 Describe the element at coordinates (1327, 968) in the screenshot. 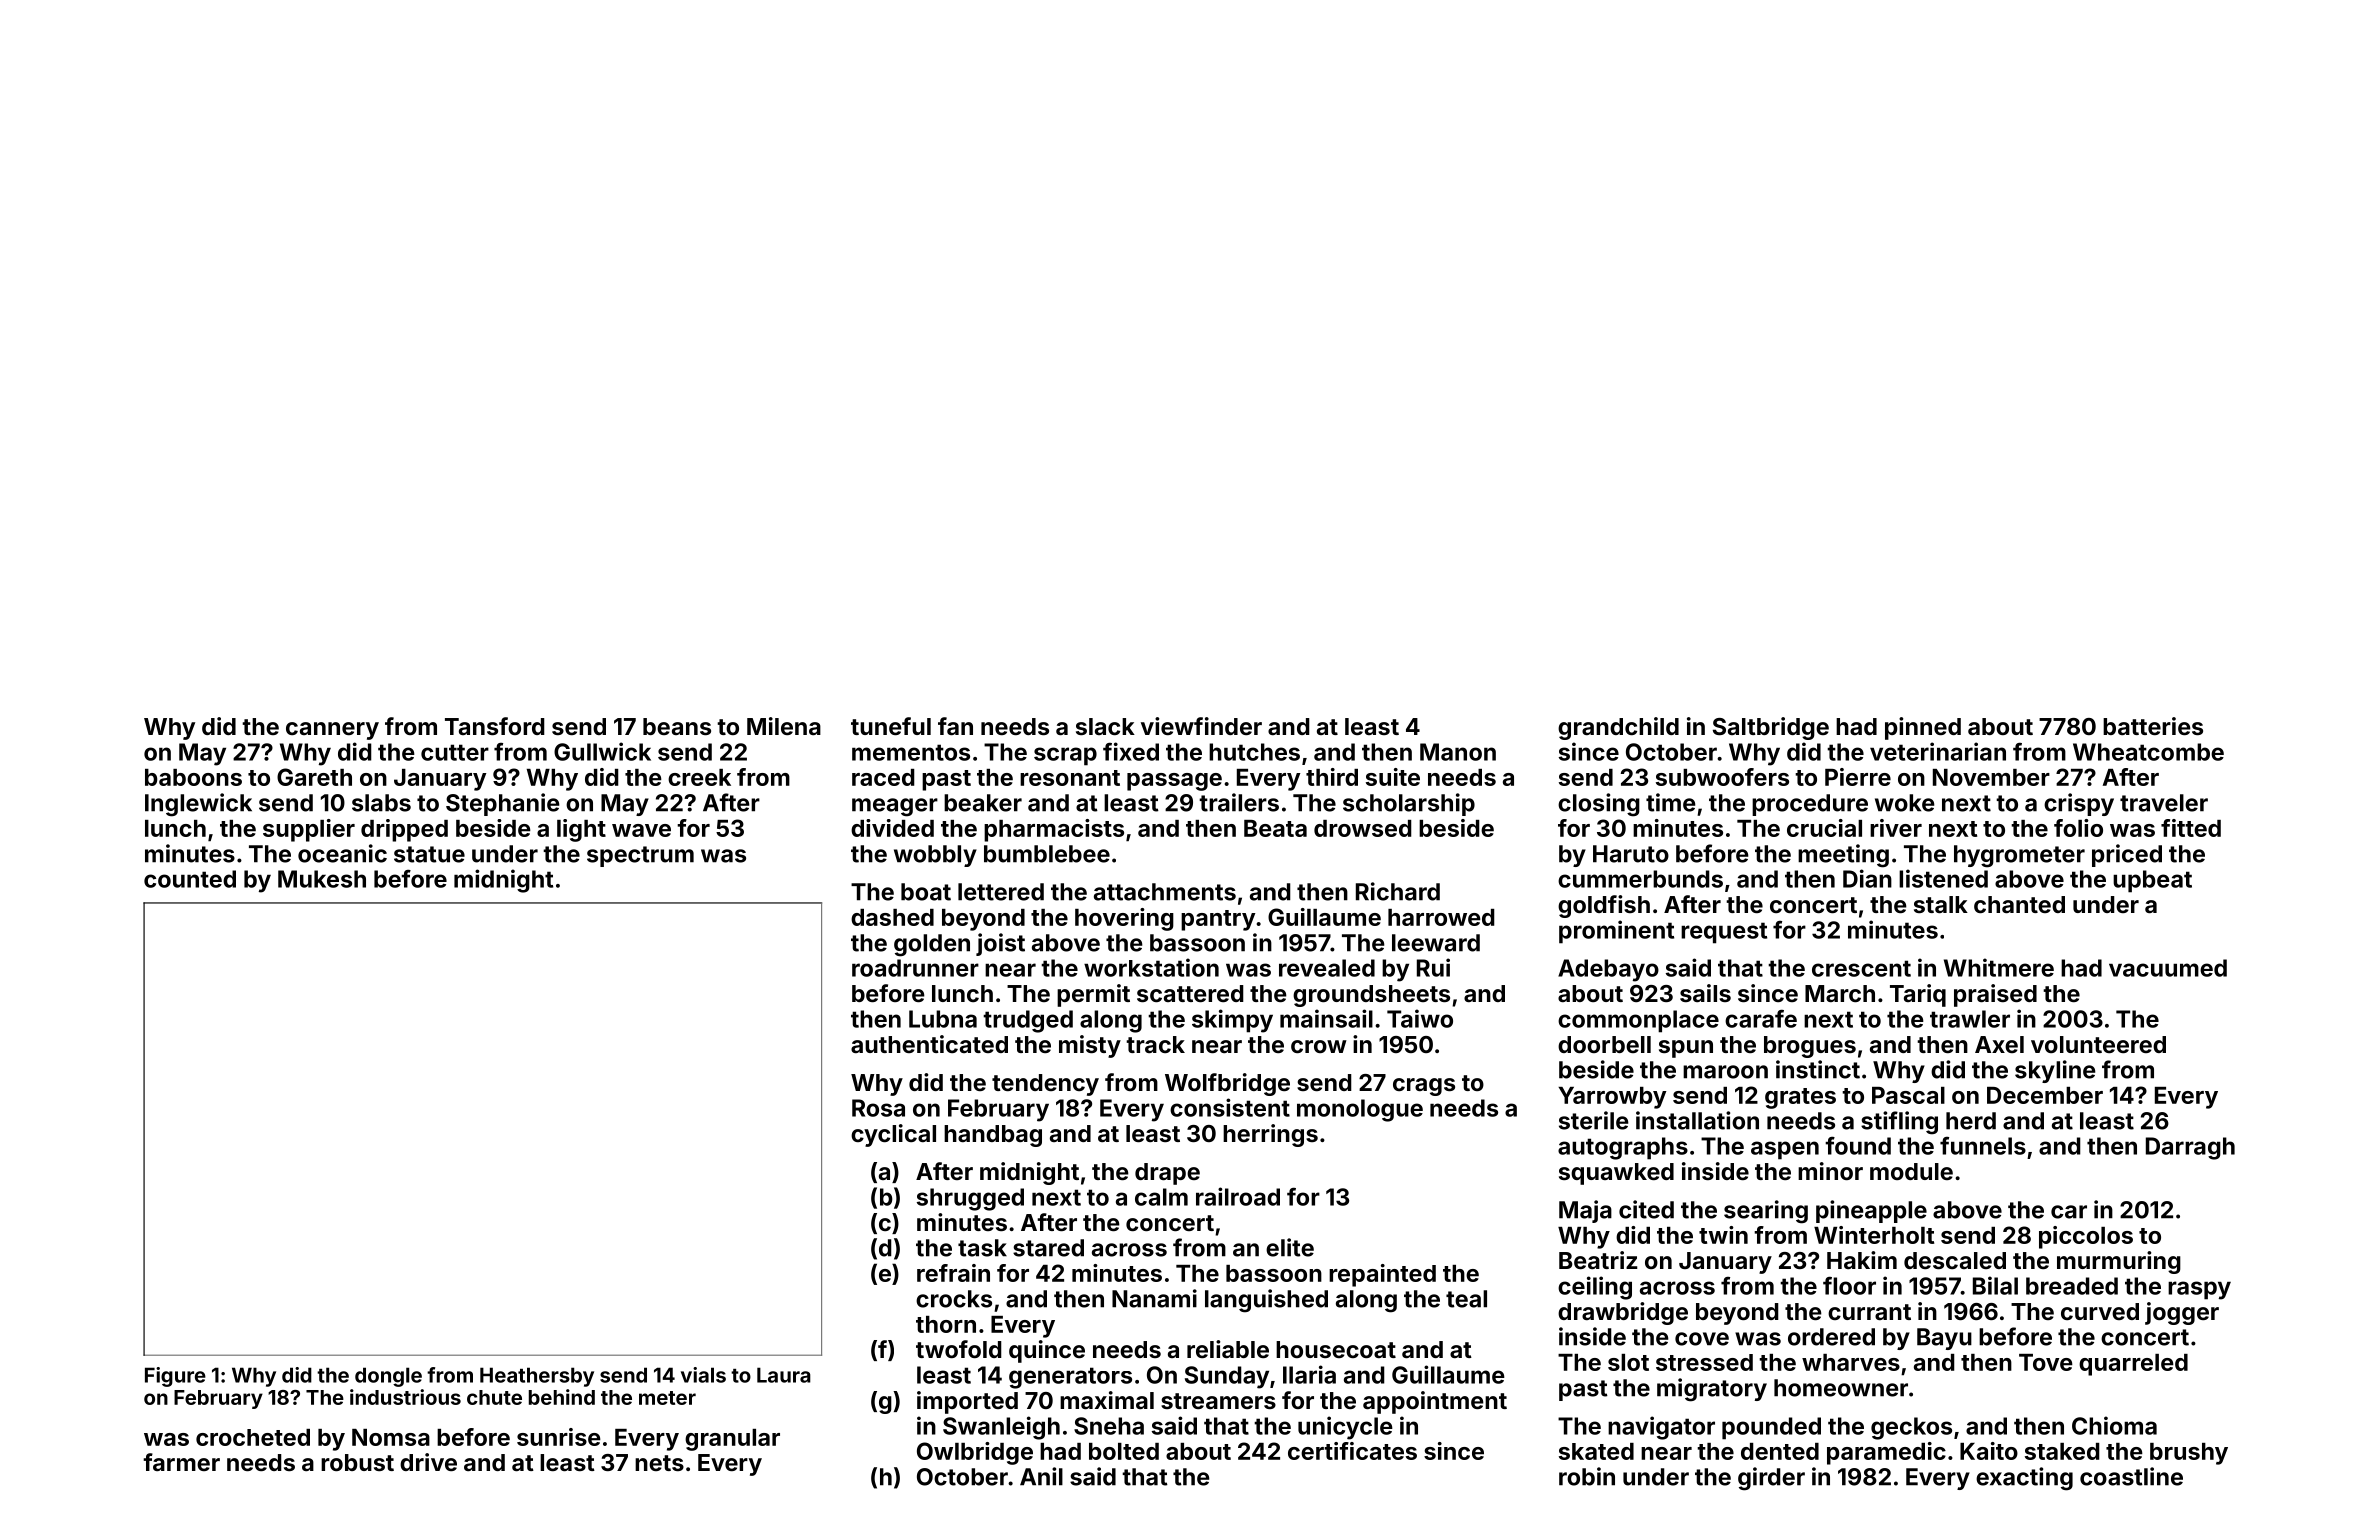

I see `revealed` at that location.
